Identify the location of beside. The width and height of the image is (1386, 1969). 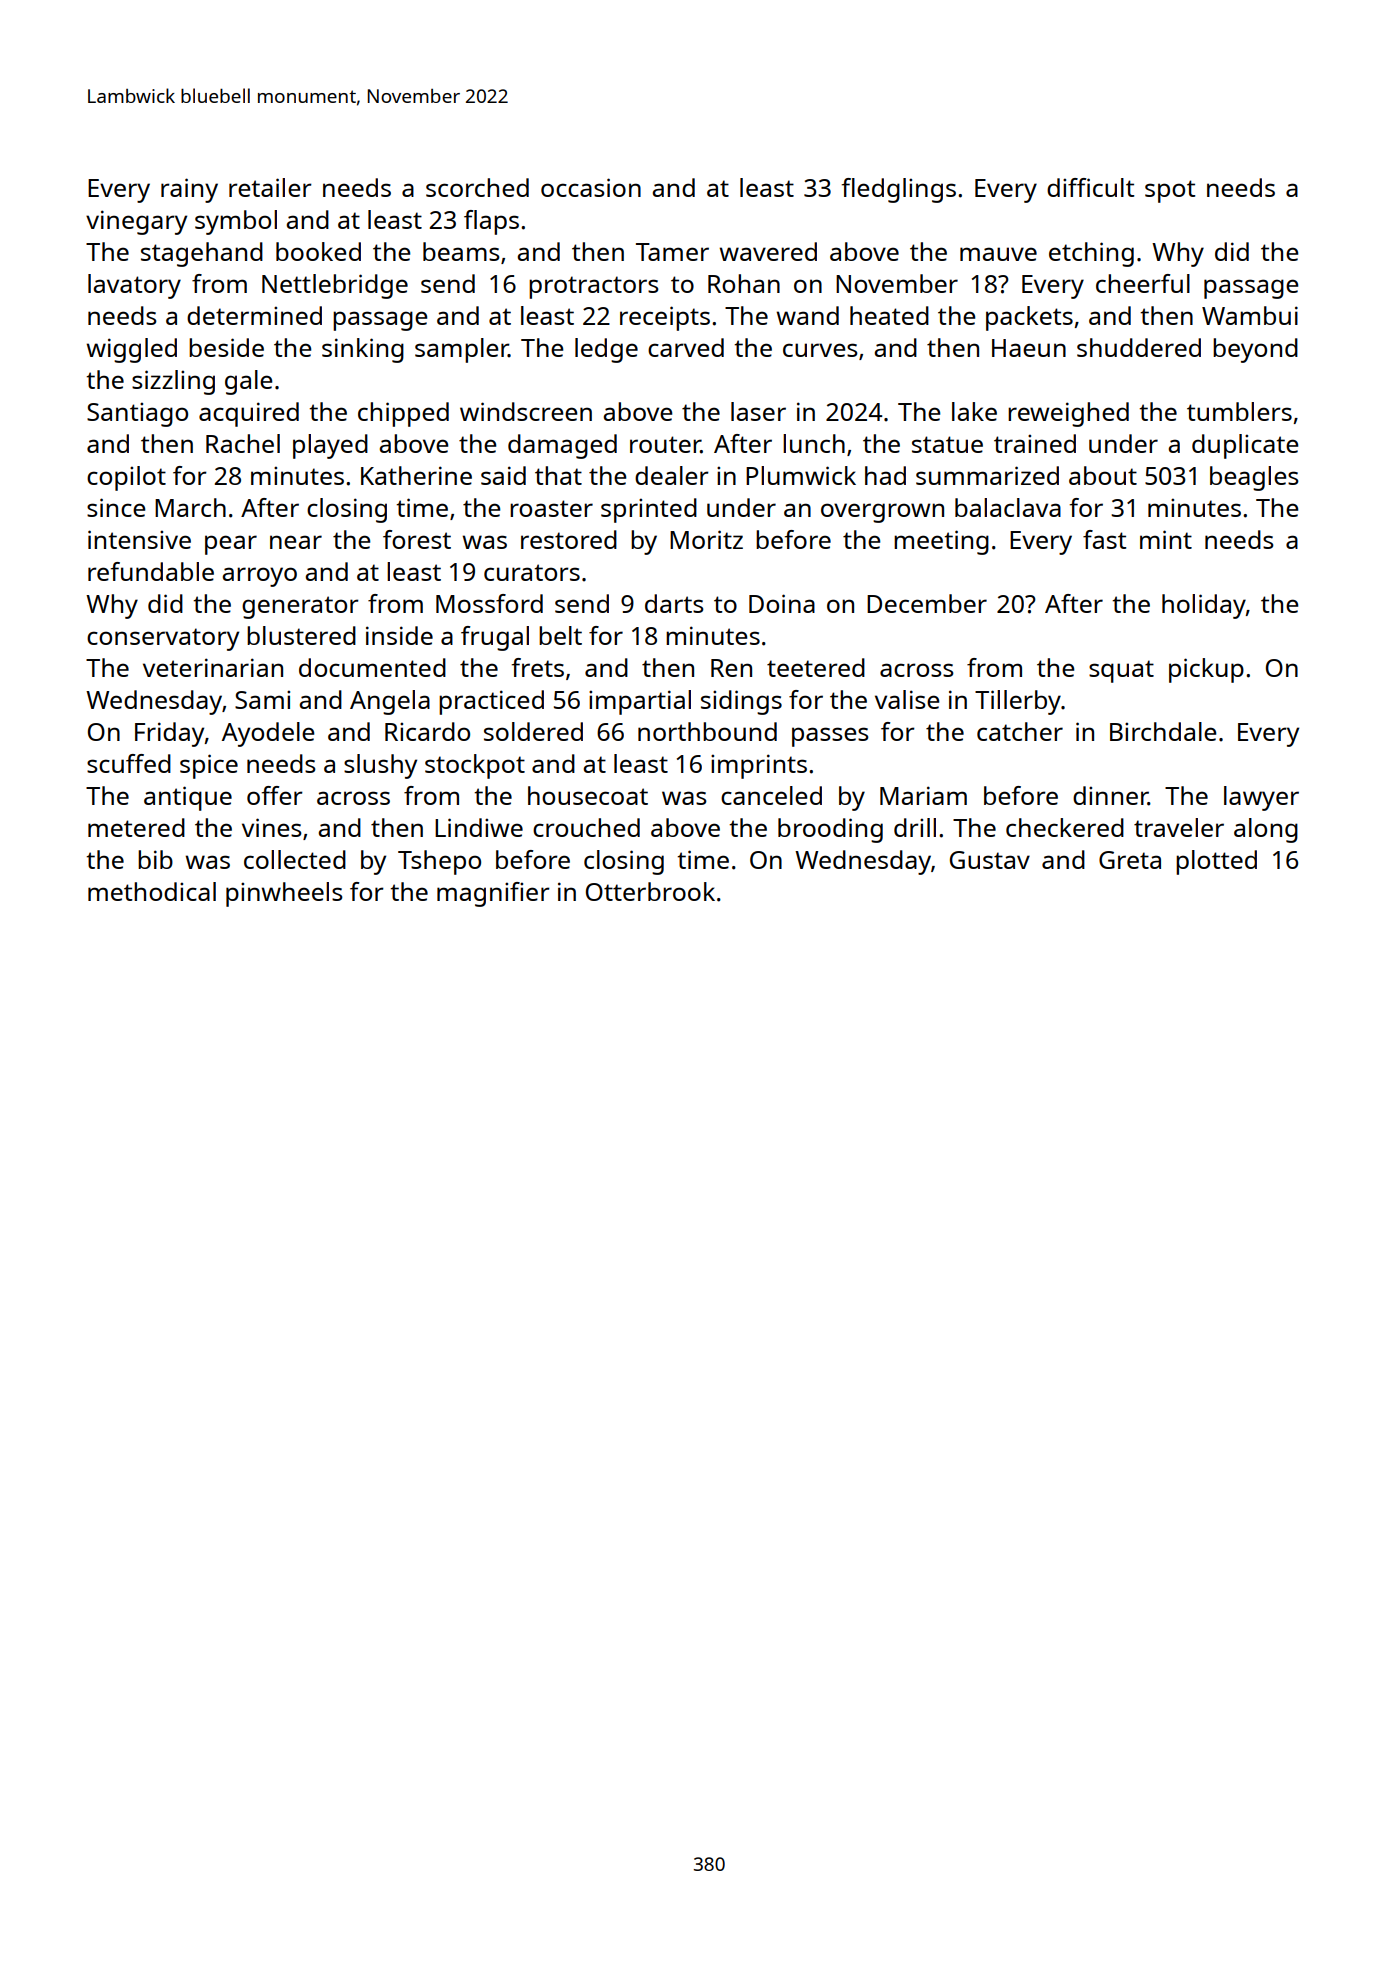
(226, 347).
